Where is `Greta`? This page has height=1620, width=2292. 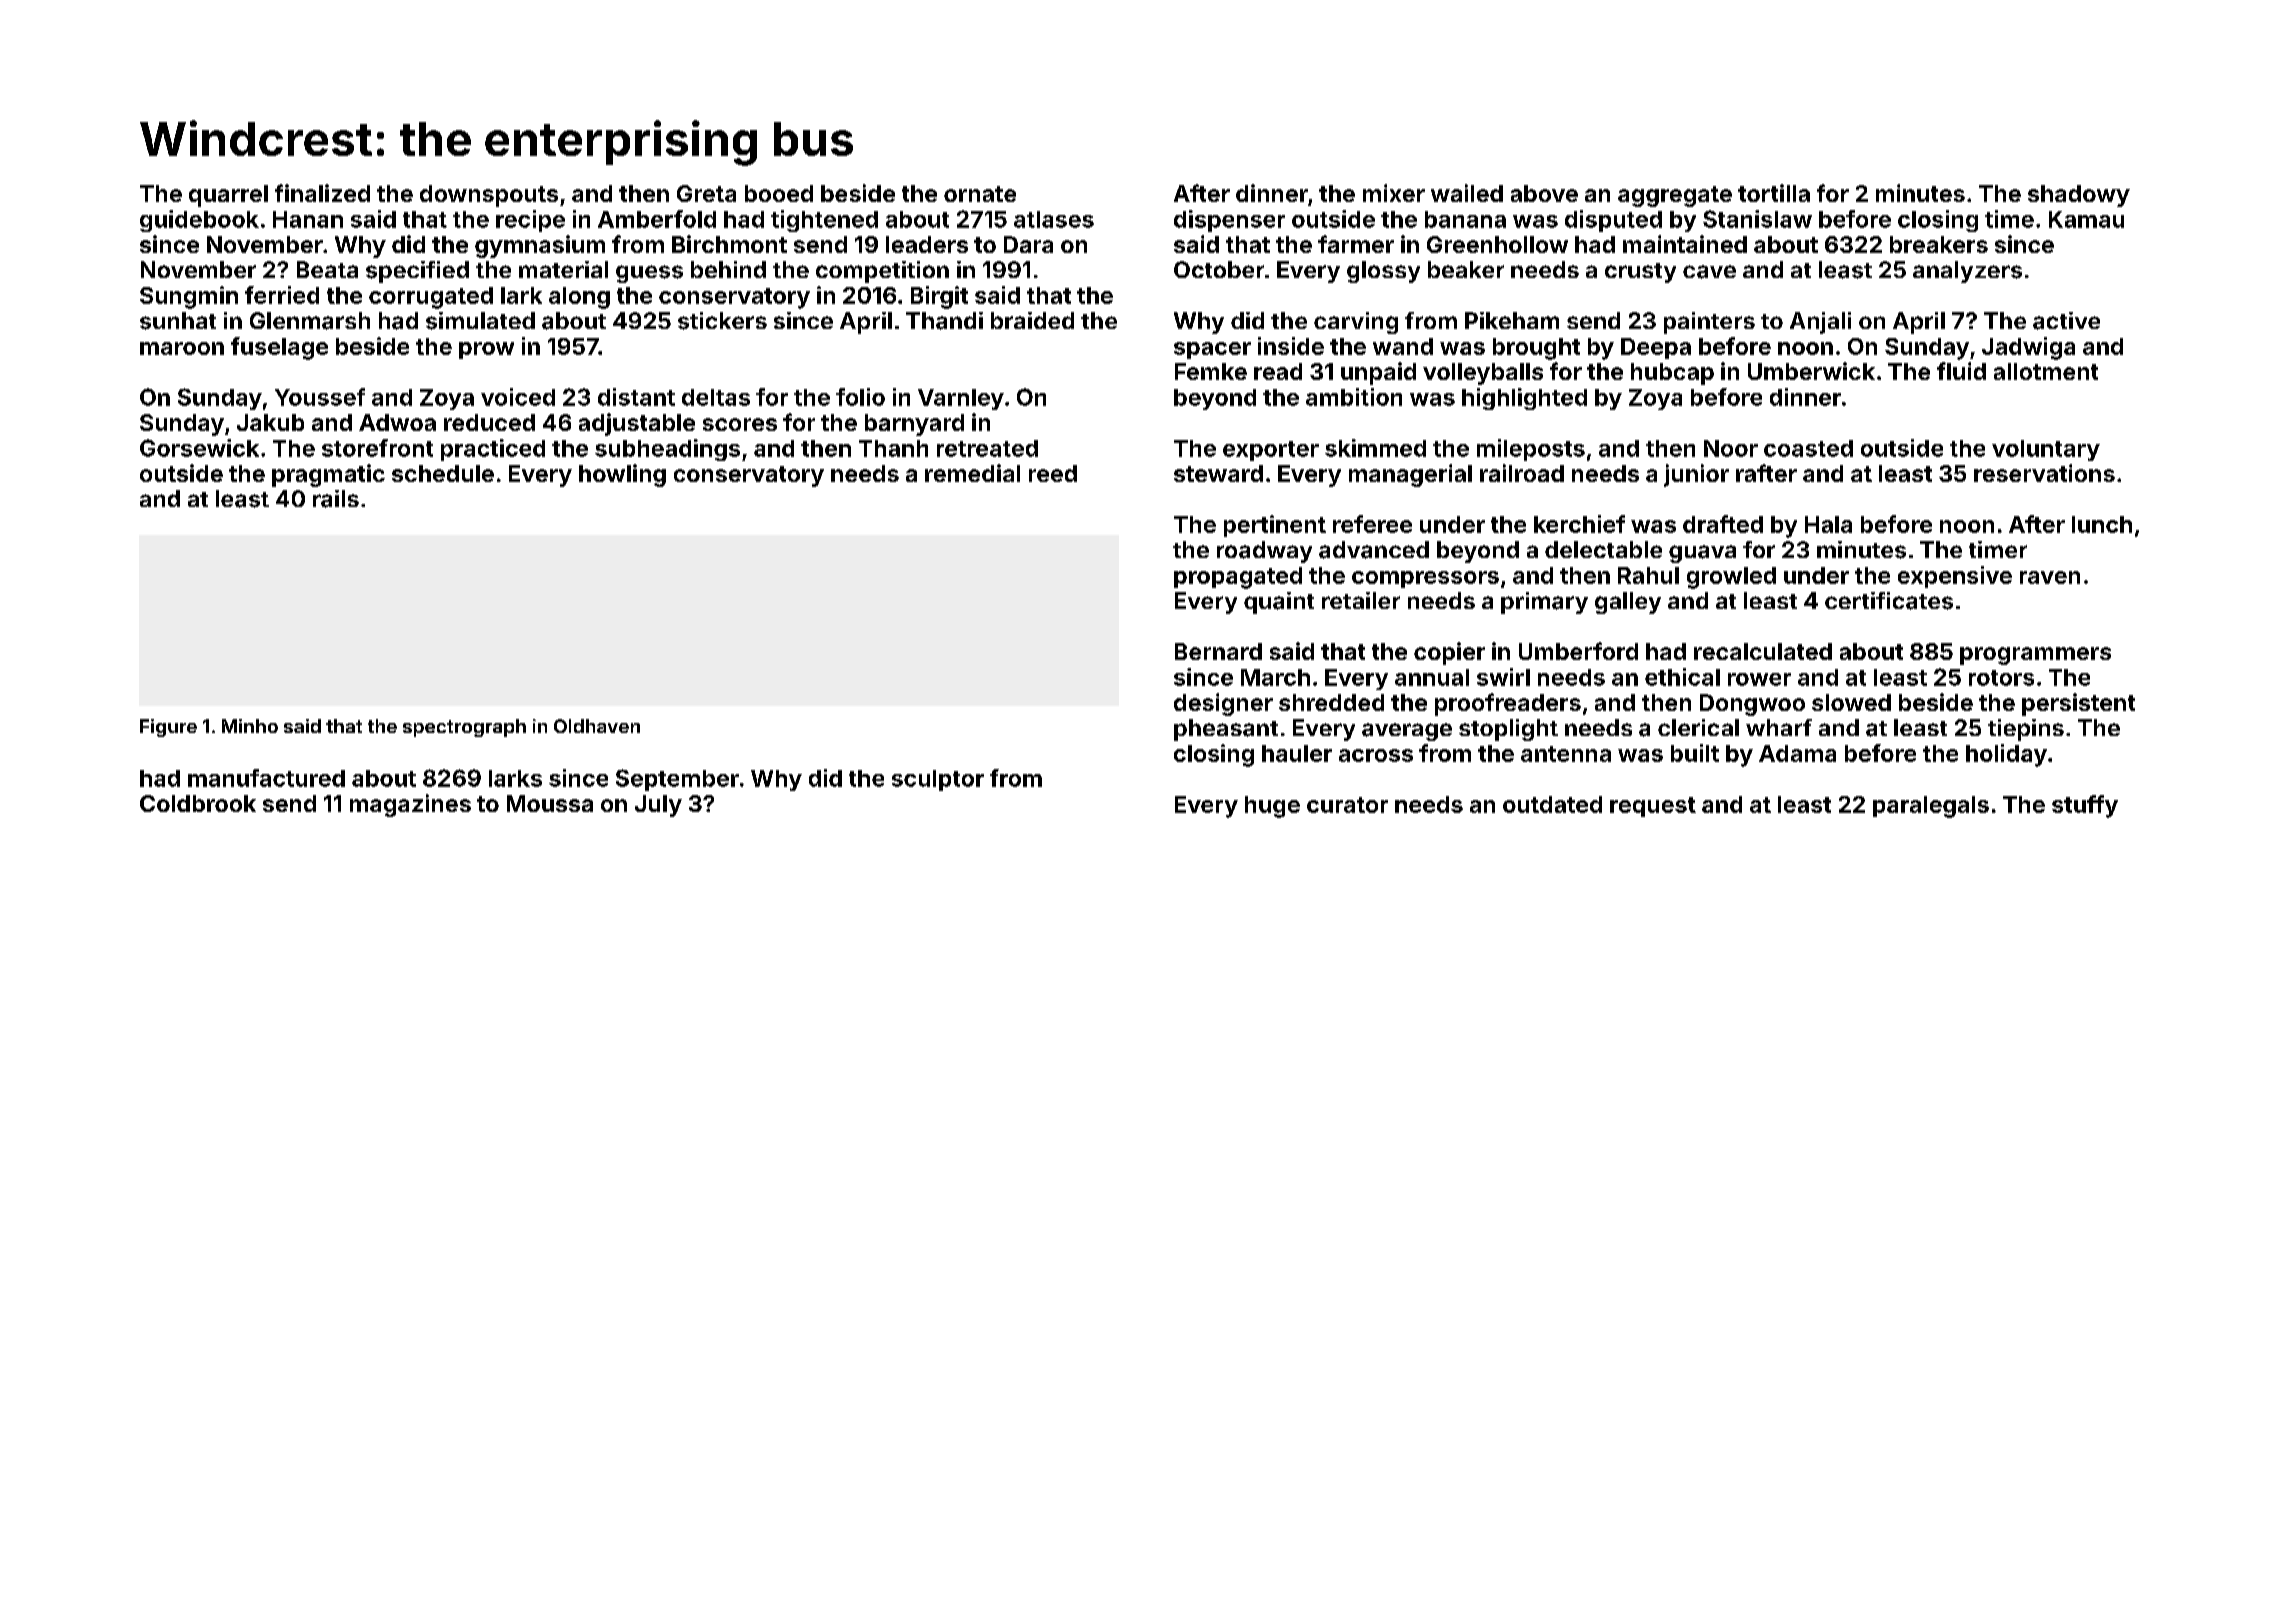
Greta is located at coordinates (706, 193).
